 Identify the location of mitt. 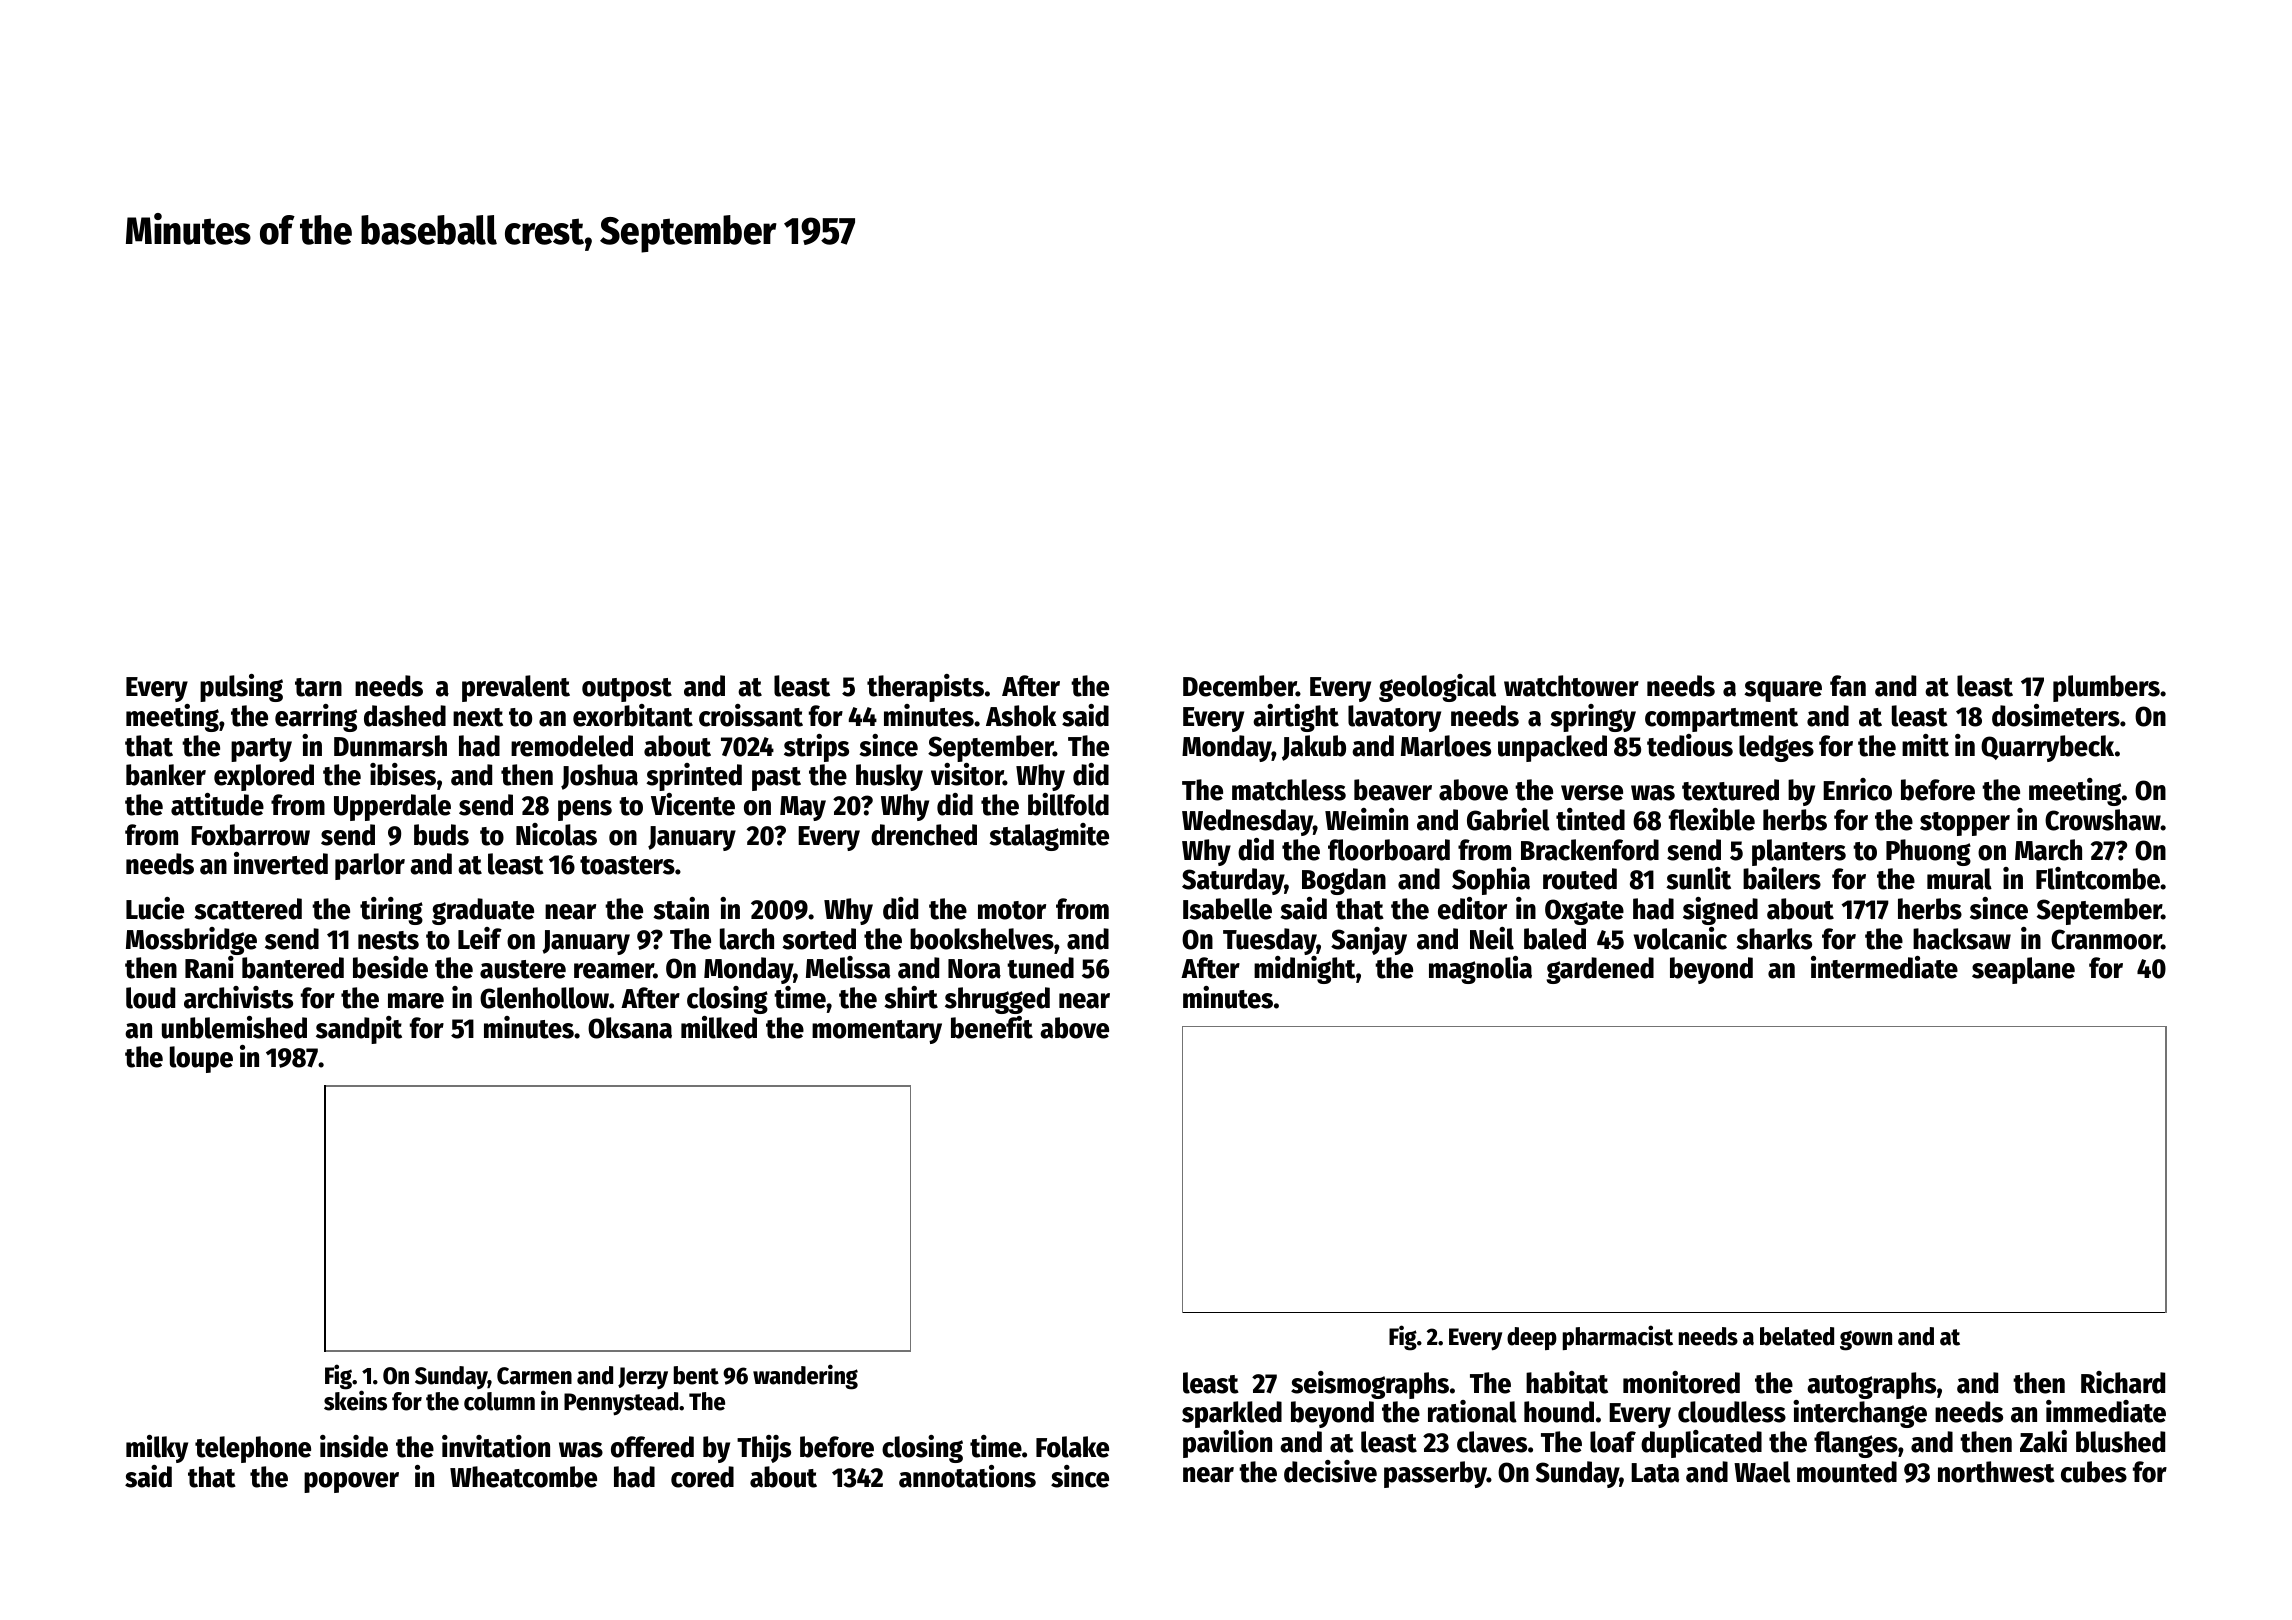
(1925, 745).
